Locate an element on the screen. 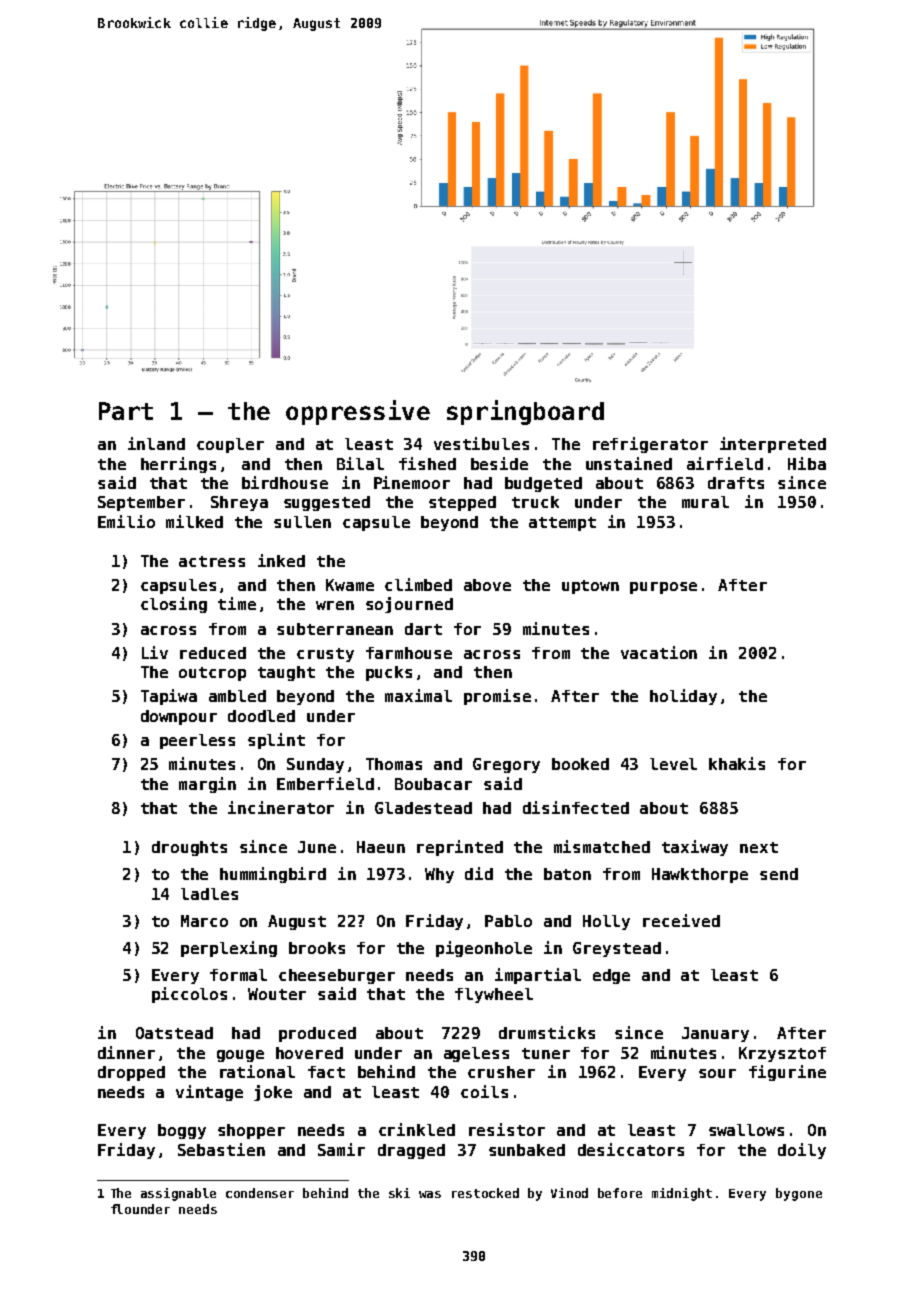  springboard is located at coordinates (525, 412).
